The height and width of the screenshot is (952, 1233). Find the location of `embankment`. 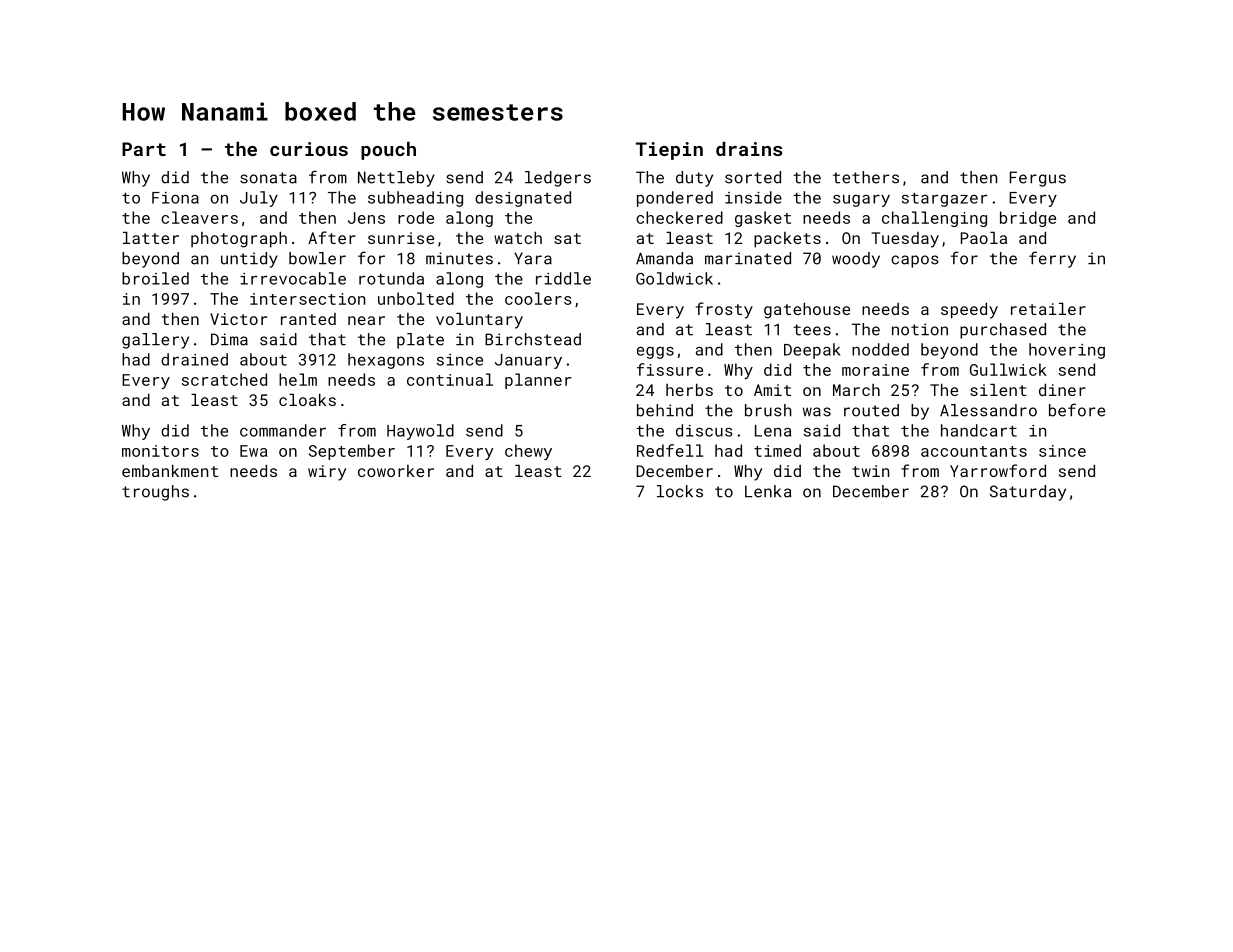

embankment is located at coordinates (170, 471).
